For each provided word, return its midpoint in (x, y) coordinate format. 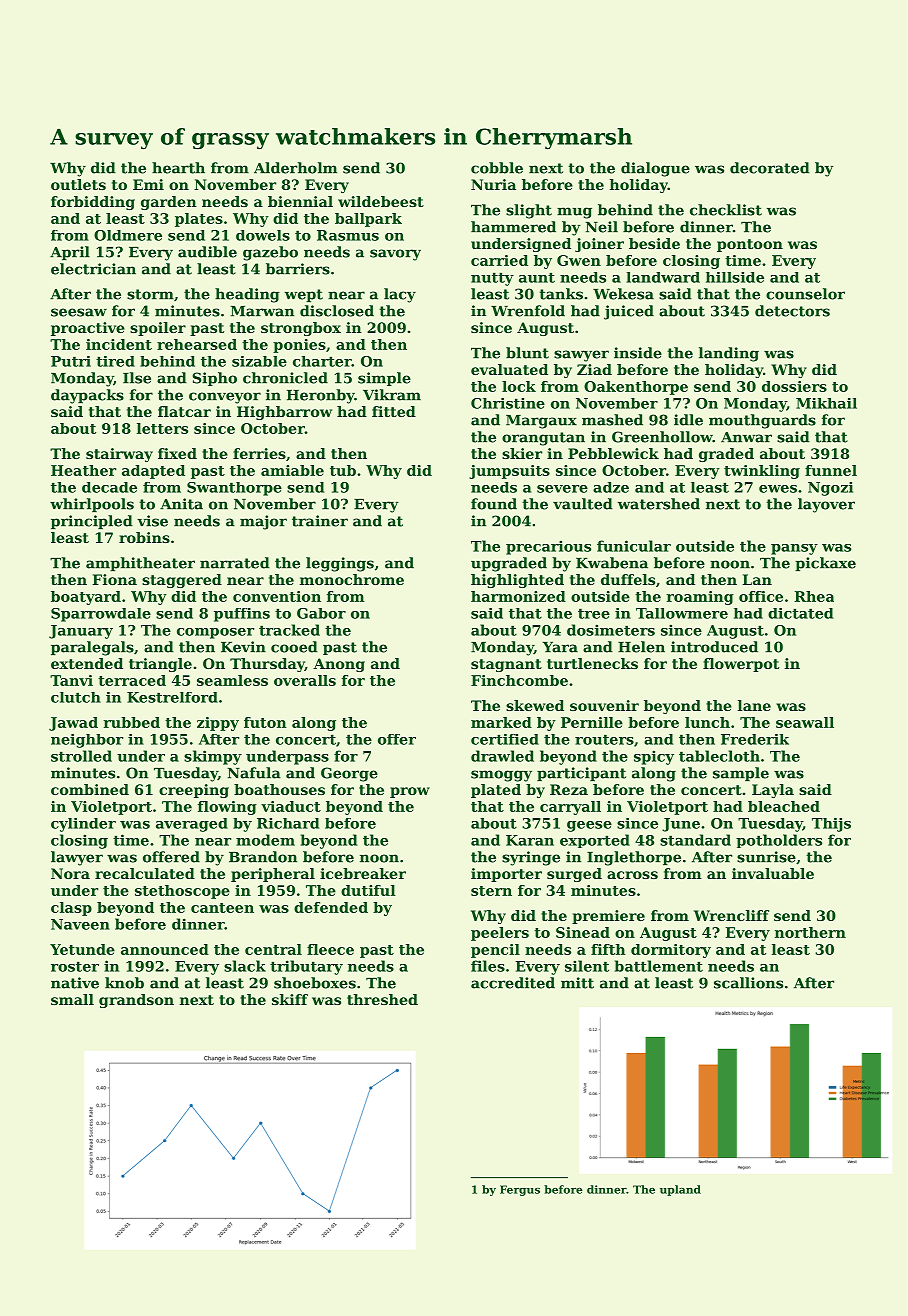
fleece (330, 949)
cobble (497, 168)
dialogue (655, 169)
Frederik (755, 739)
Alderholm (295, 168)
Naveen (80, 924)
